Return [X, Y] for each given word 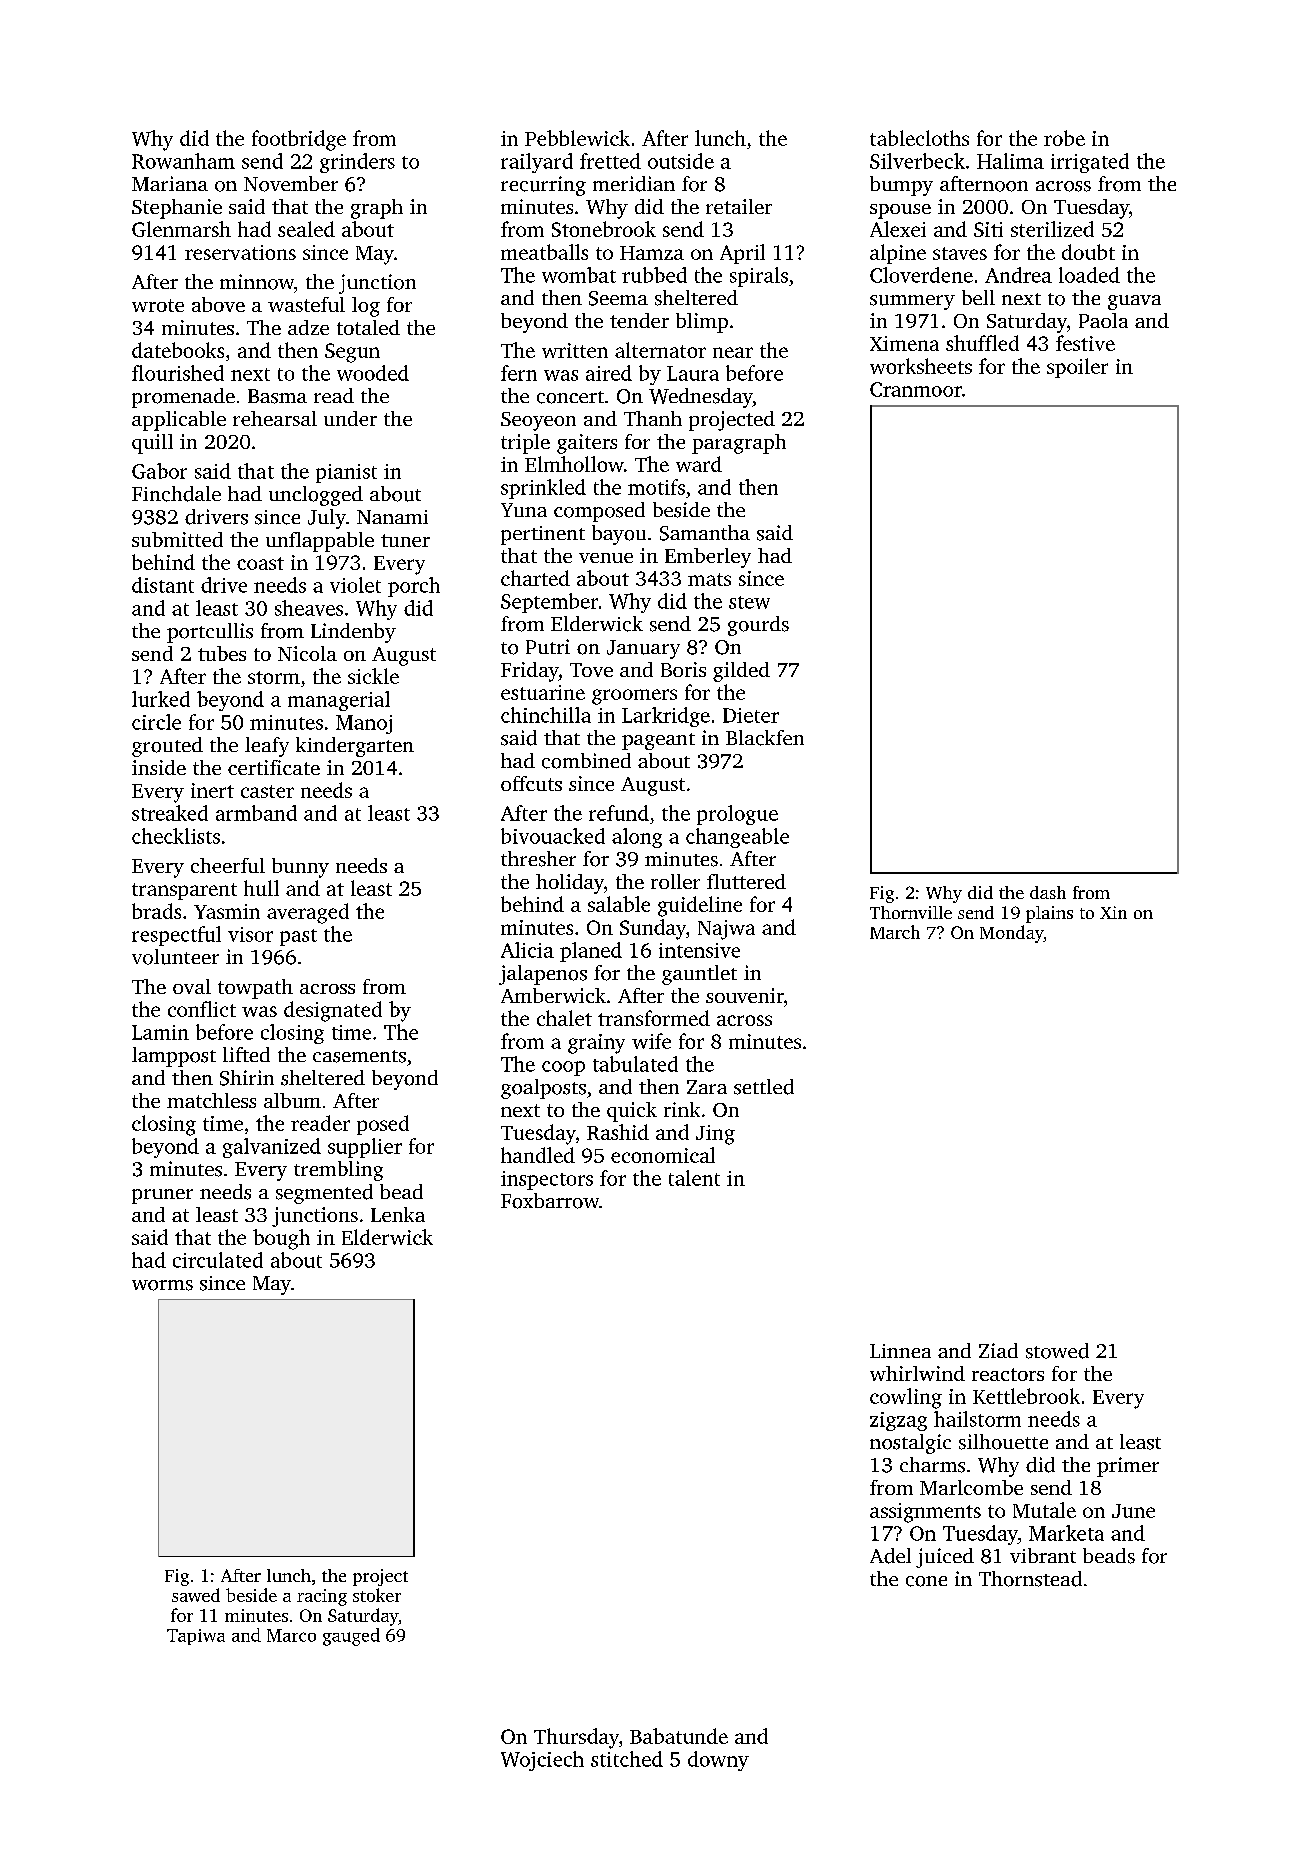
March [895, 932]
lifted [246, 1054]
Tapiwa [196, 1637]
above [218, 304]
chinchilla [546, 715]
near [733, 352]
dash [1048, 892]
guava [1134, 302]
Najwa [726, 930]
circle [156, 722]
